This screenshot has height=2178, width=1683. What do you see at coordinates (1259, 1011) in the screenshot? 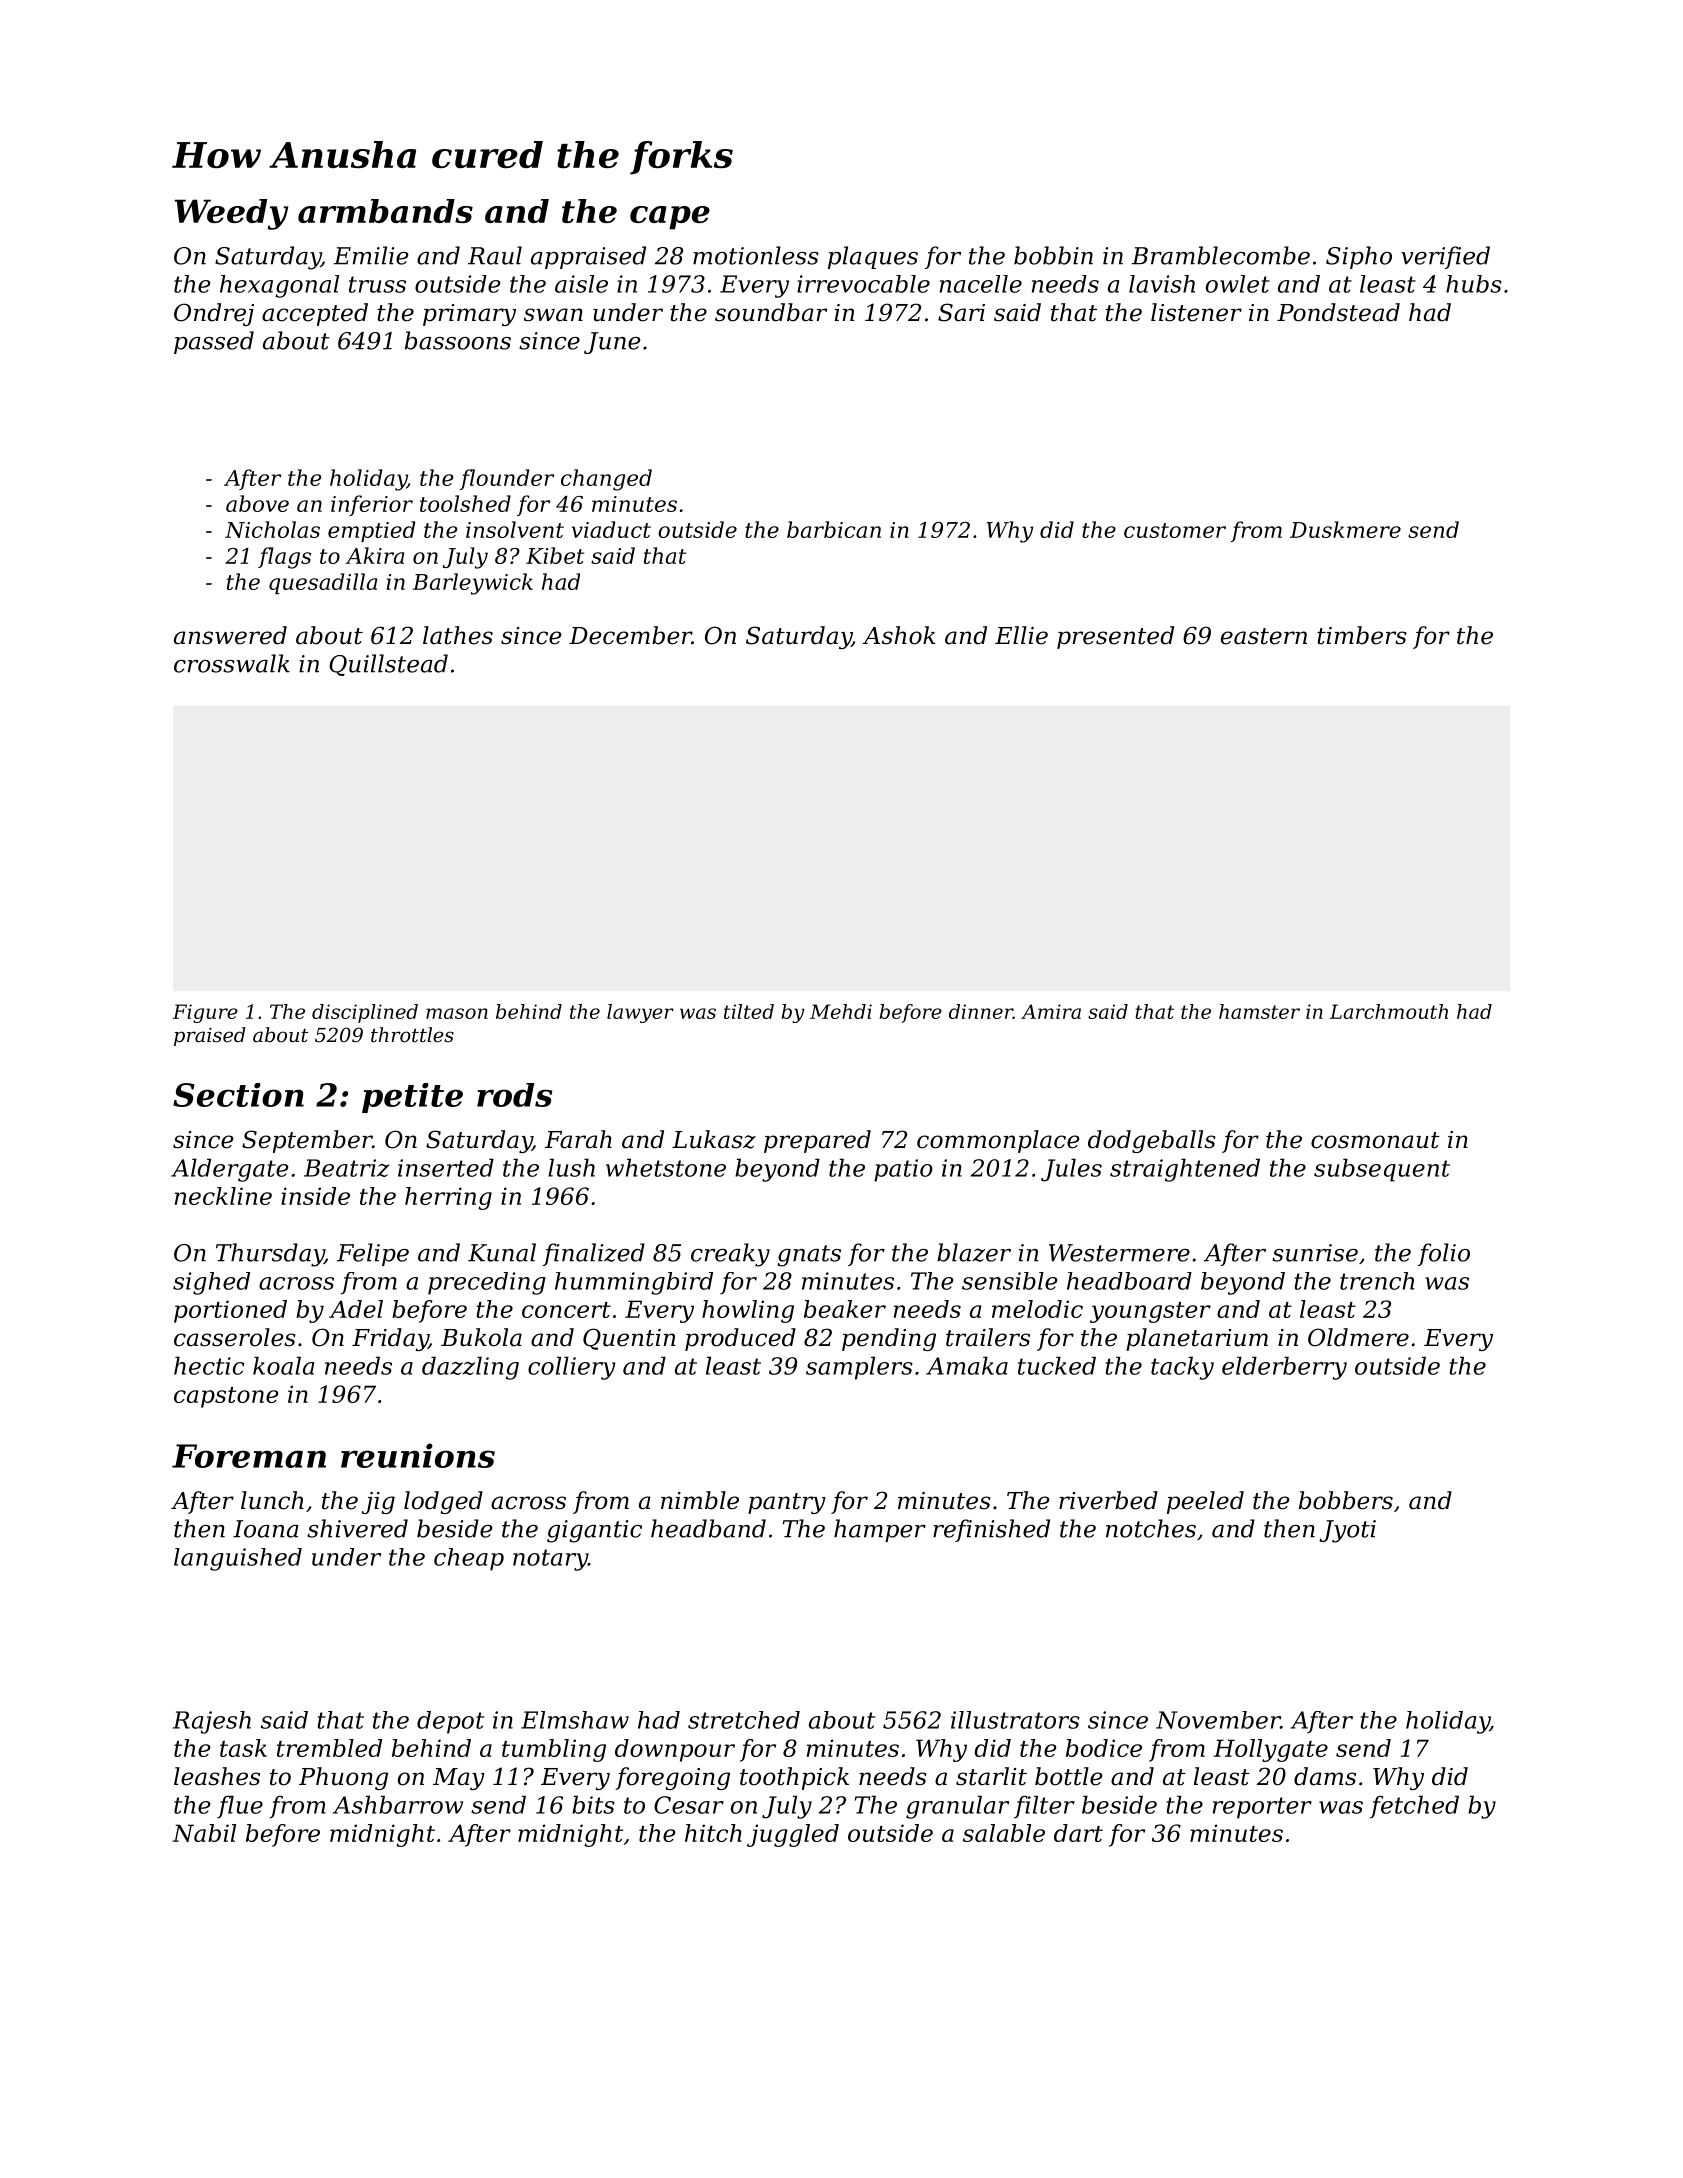
I see `hamster` at bounding box center [1259, 1011].
